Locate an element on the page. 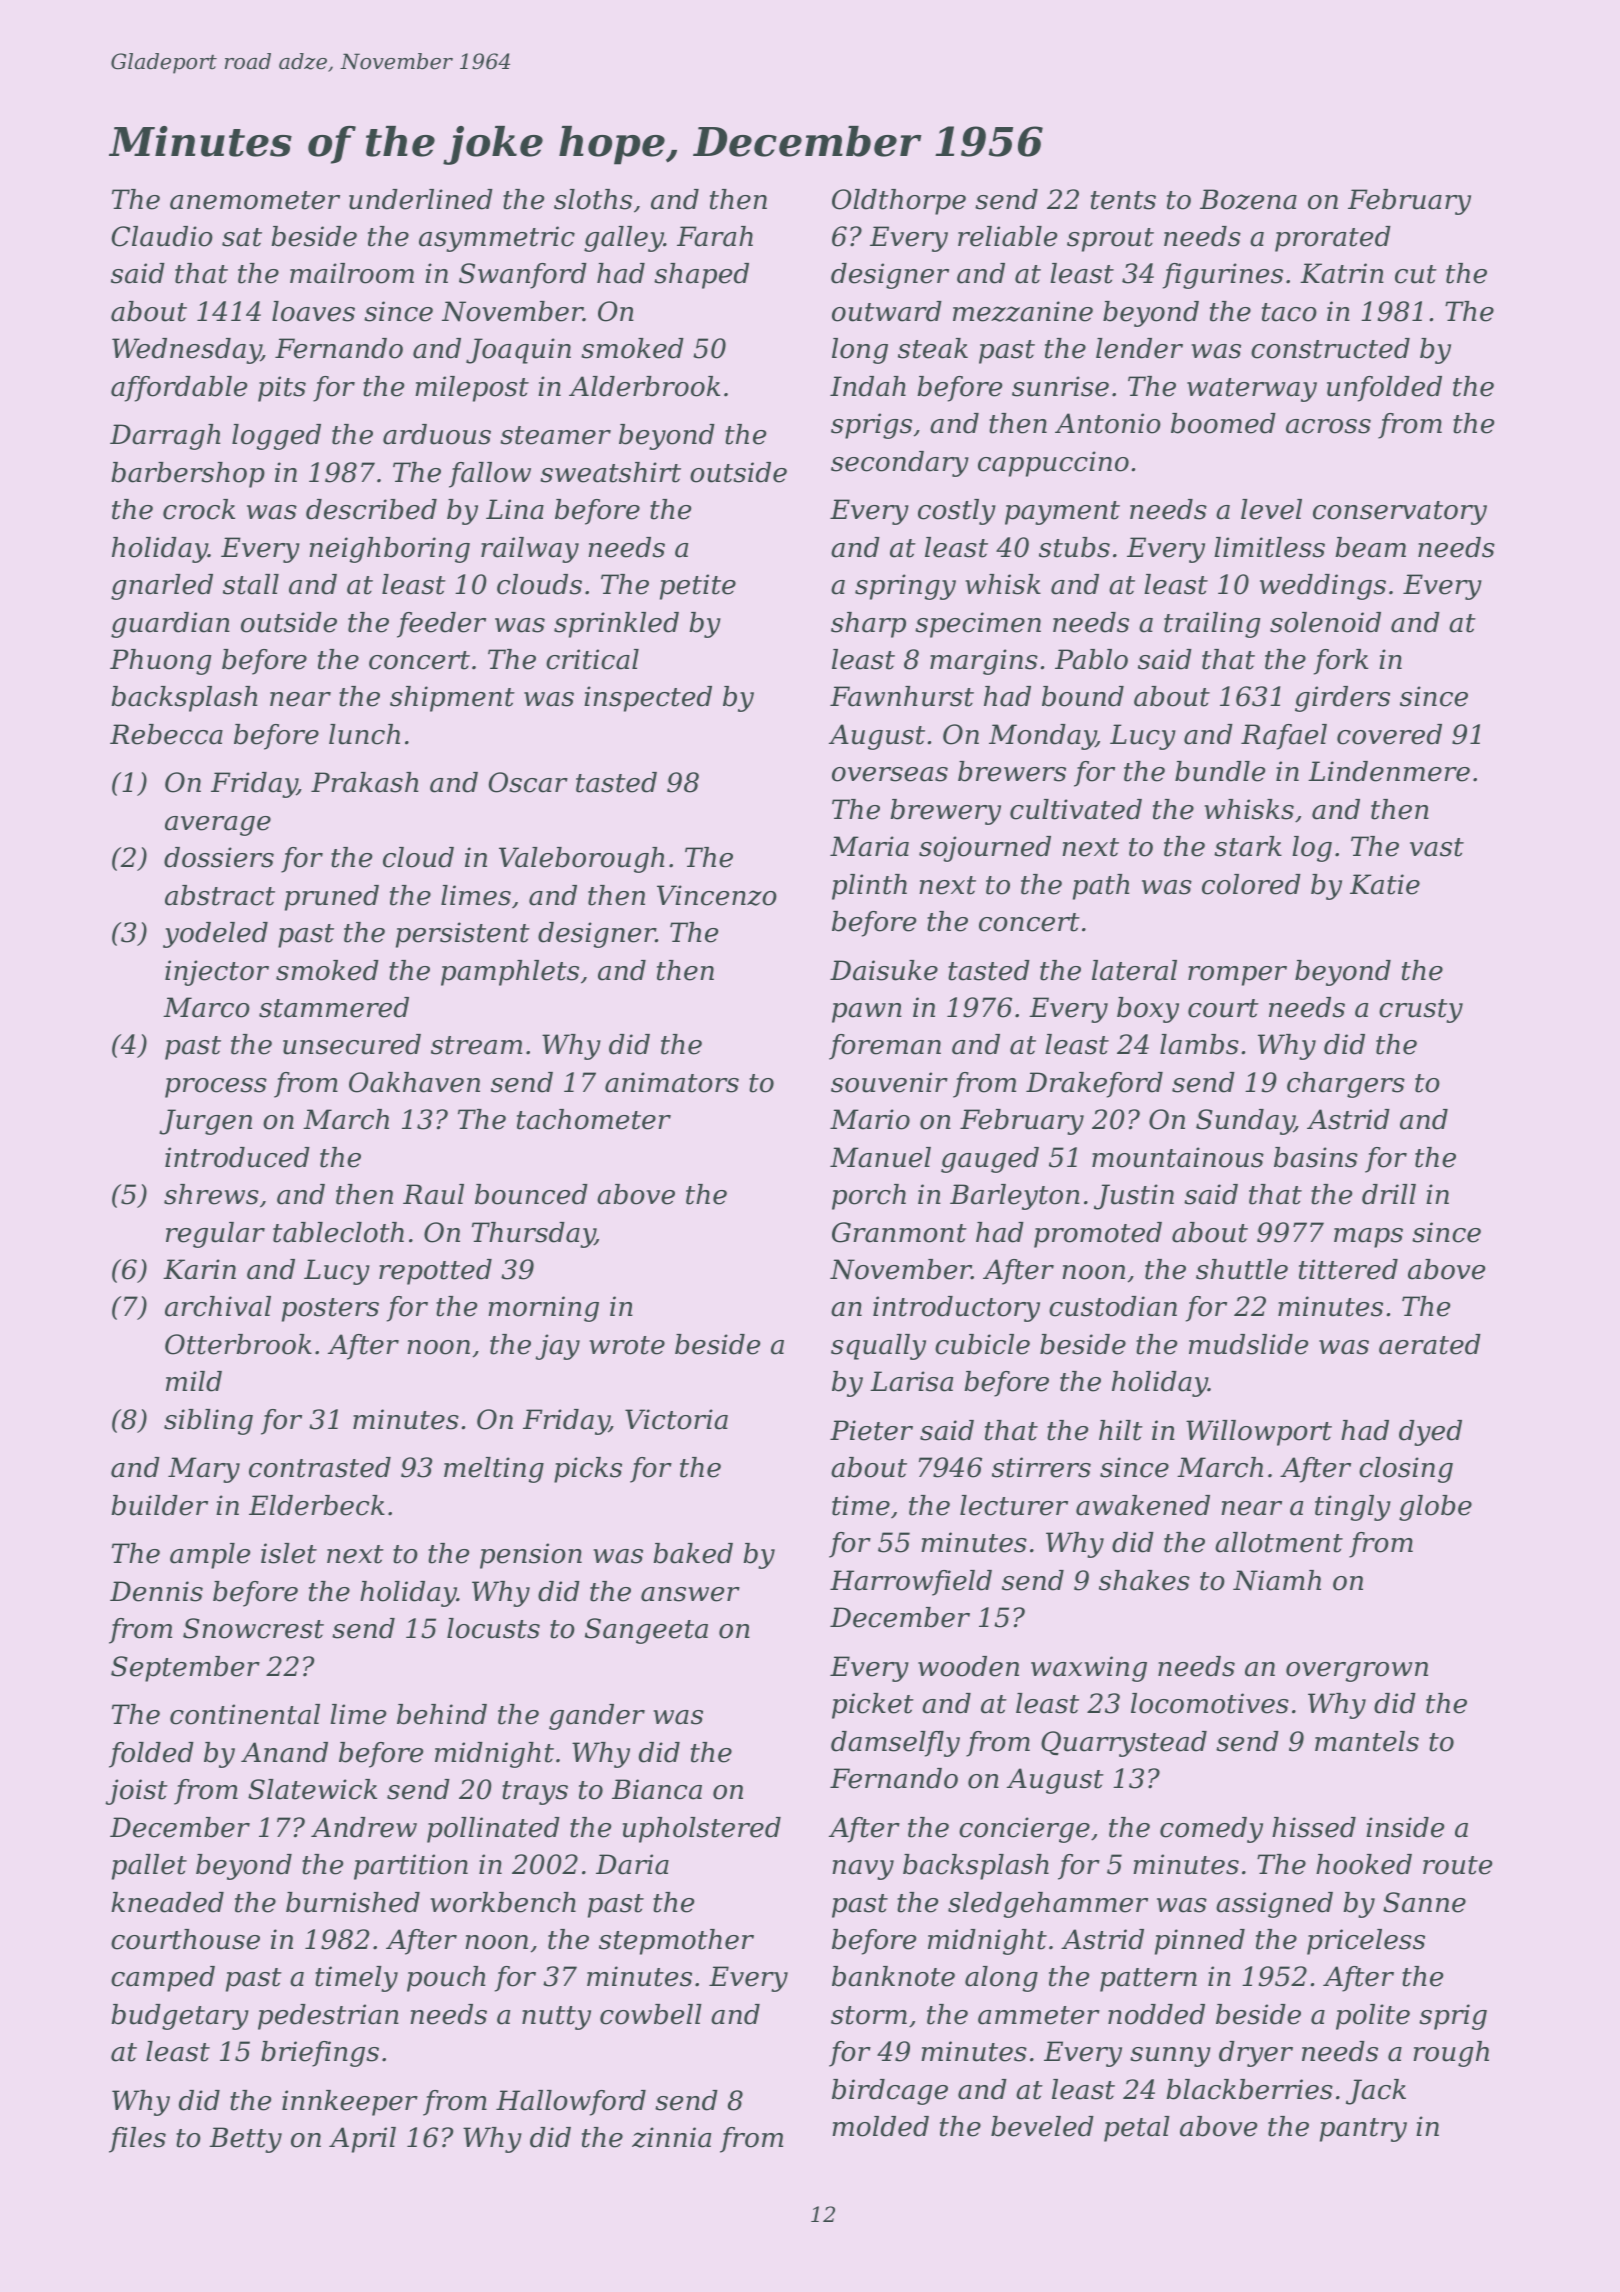 This page has height=2292, width=1620. Victoria is located at coordinates (676, 1419).
